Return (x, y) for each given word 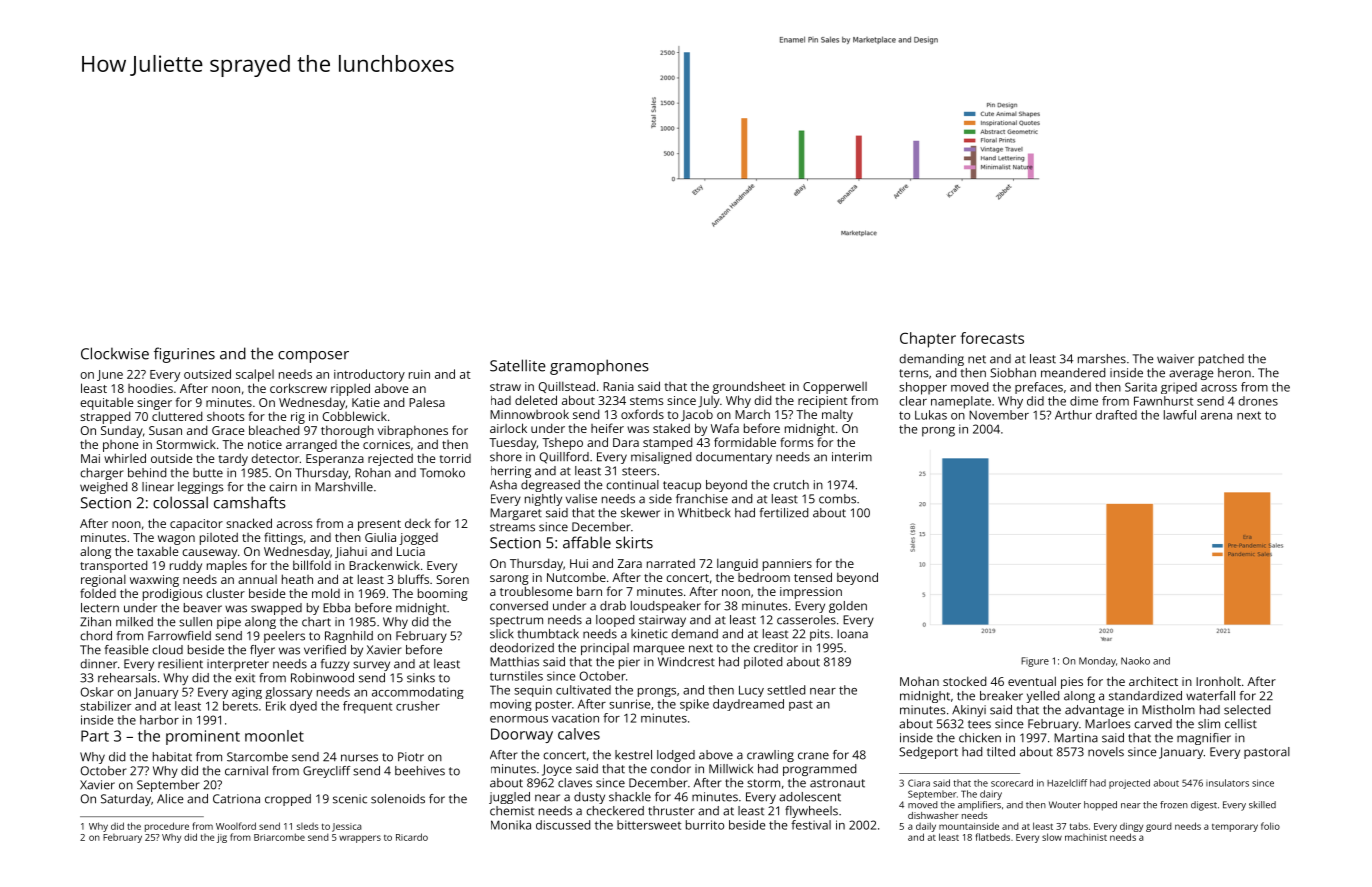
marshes (1102, 359)
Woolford (236, 826)
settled (786, 690)
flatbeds (993, 837)
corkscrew (298, 388)
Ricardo (412, 837)
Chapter (928, 340)
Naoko (1135, 661)
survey (371, 666)
